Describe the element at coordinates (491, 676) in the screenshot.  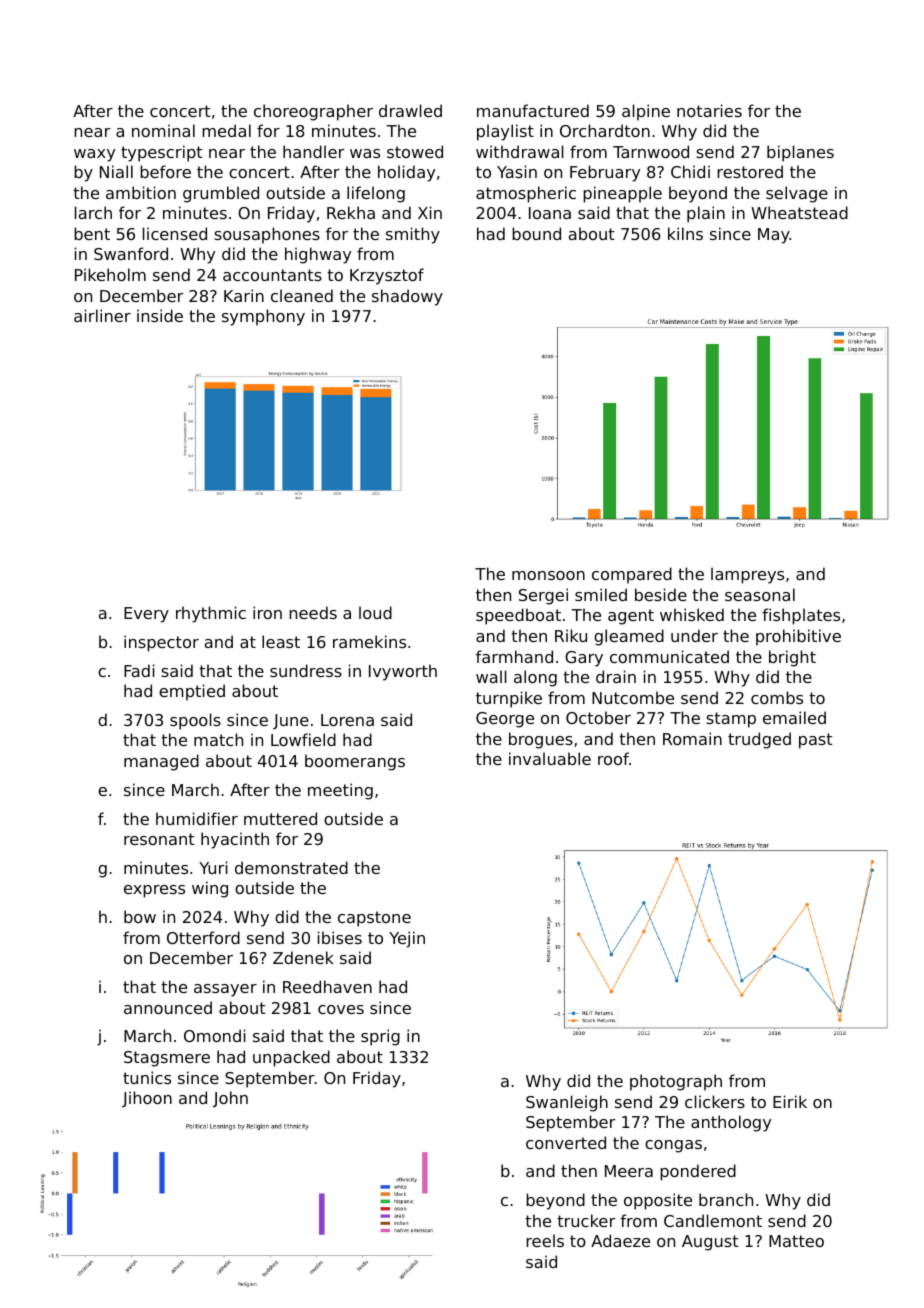
I see `wall` at that location.
